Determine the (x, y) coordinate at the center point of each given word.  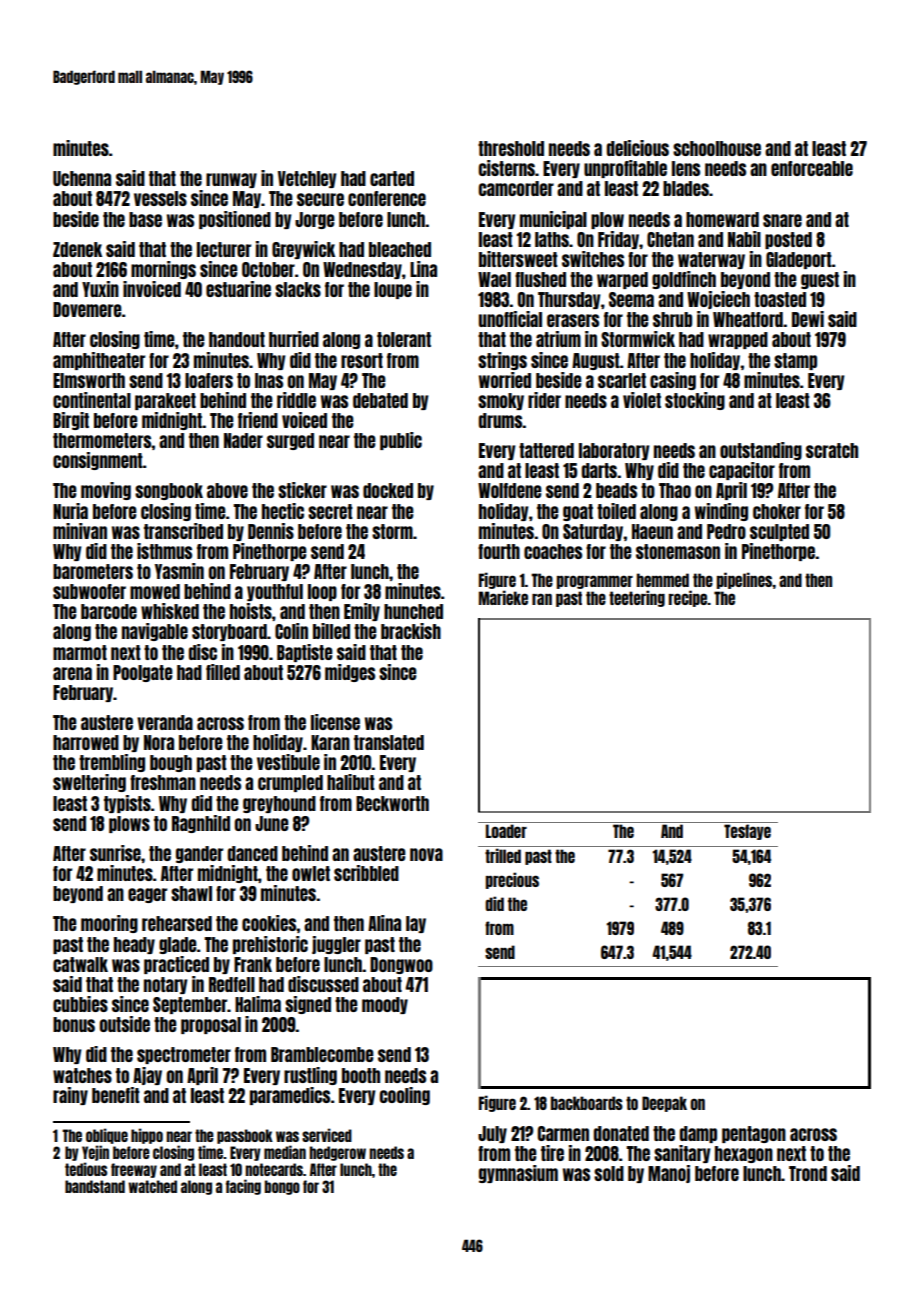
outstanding (761, 451)
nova (426, 854)
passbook (245, 1136)
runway (231, 180)
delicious (638, 148)
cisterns (506, 168)
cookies (269, 923)
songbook (169, 491)
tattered (546, 450)
